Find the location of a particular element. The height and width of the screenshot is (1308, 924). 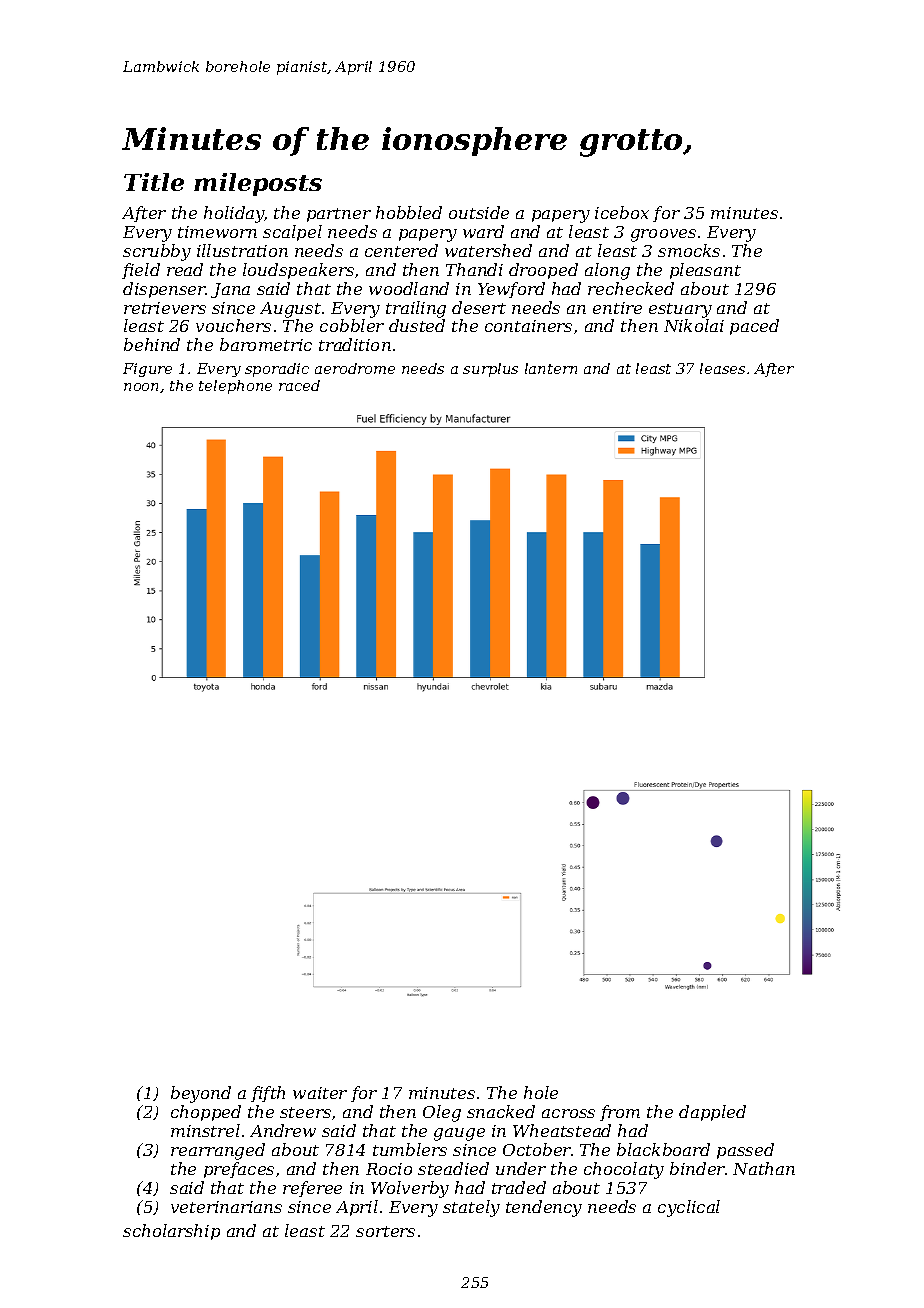

surplus is located at coordinates (490, 370).
